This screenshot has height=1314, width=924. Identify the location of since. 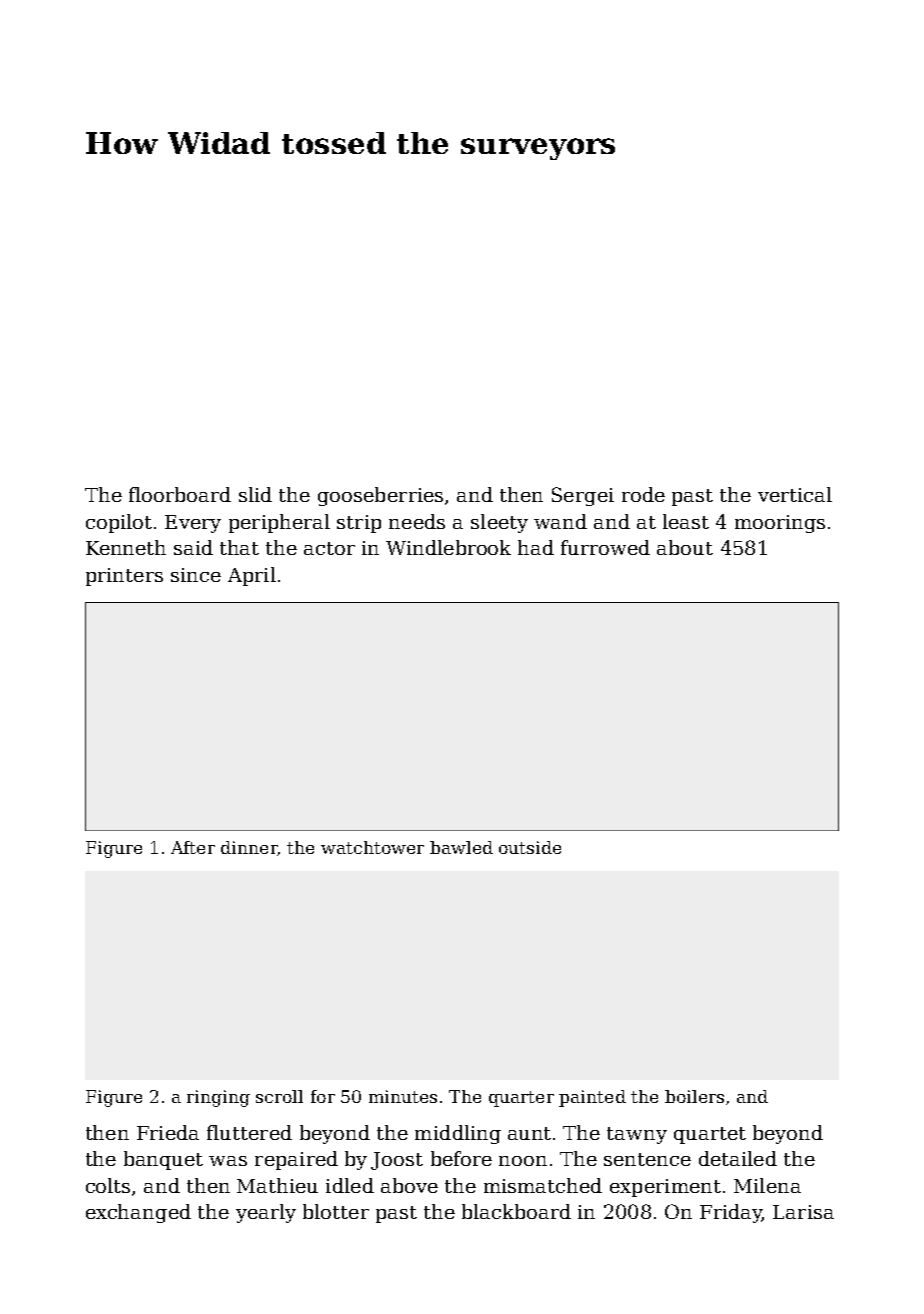
(196, 575).
